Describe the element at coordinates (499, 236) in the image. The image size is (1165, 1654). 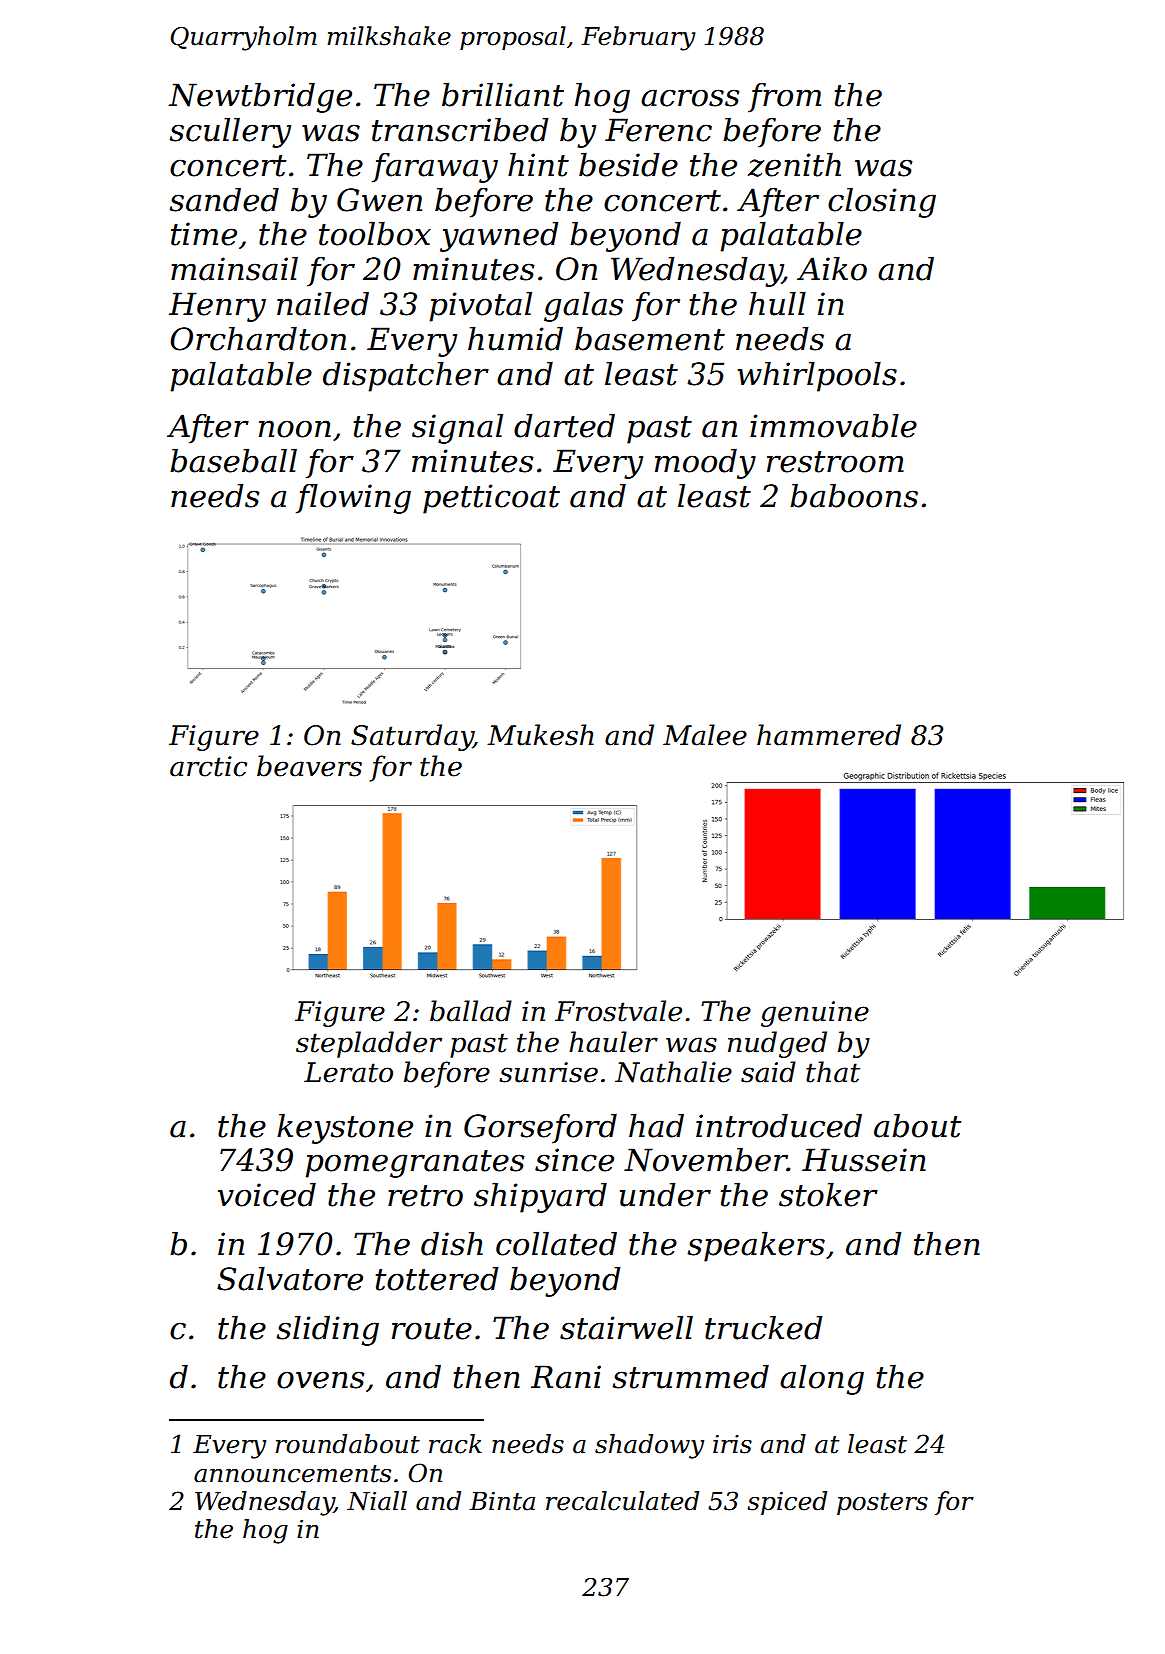
I see `yawned` at that location.
